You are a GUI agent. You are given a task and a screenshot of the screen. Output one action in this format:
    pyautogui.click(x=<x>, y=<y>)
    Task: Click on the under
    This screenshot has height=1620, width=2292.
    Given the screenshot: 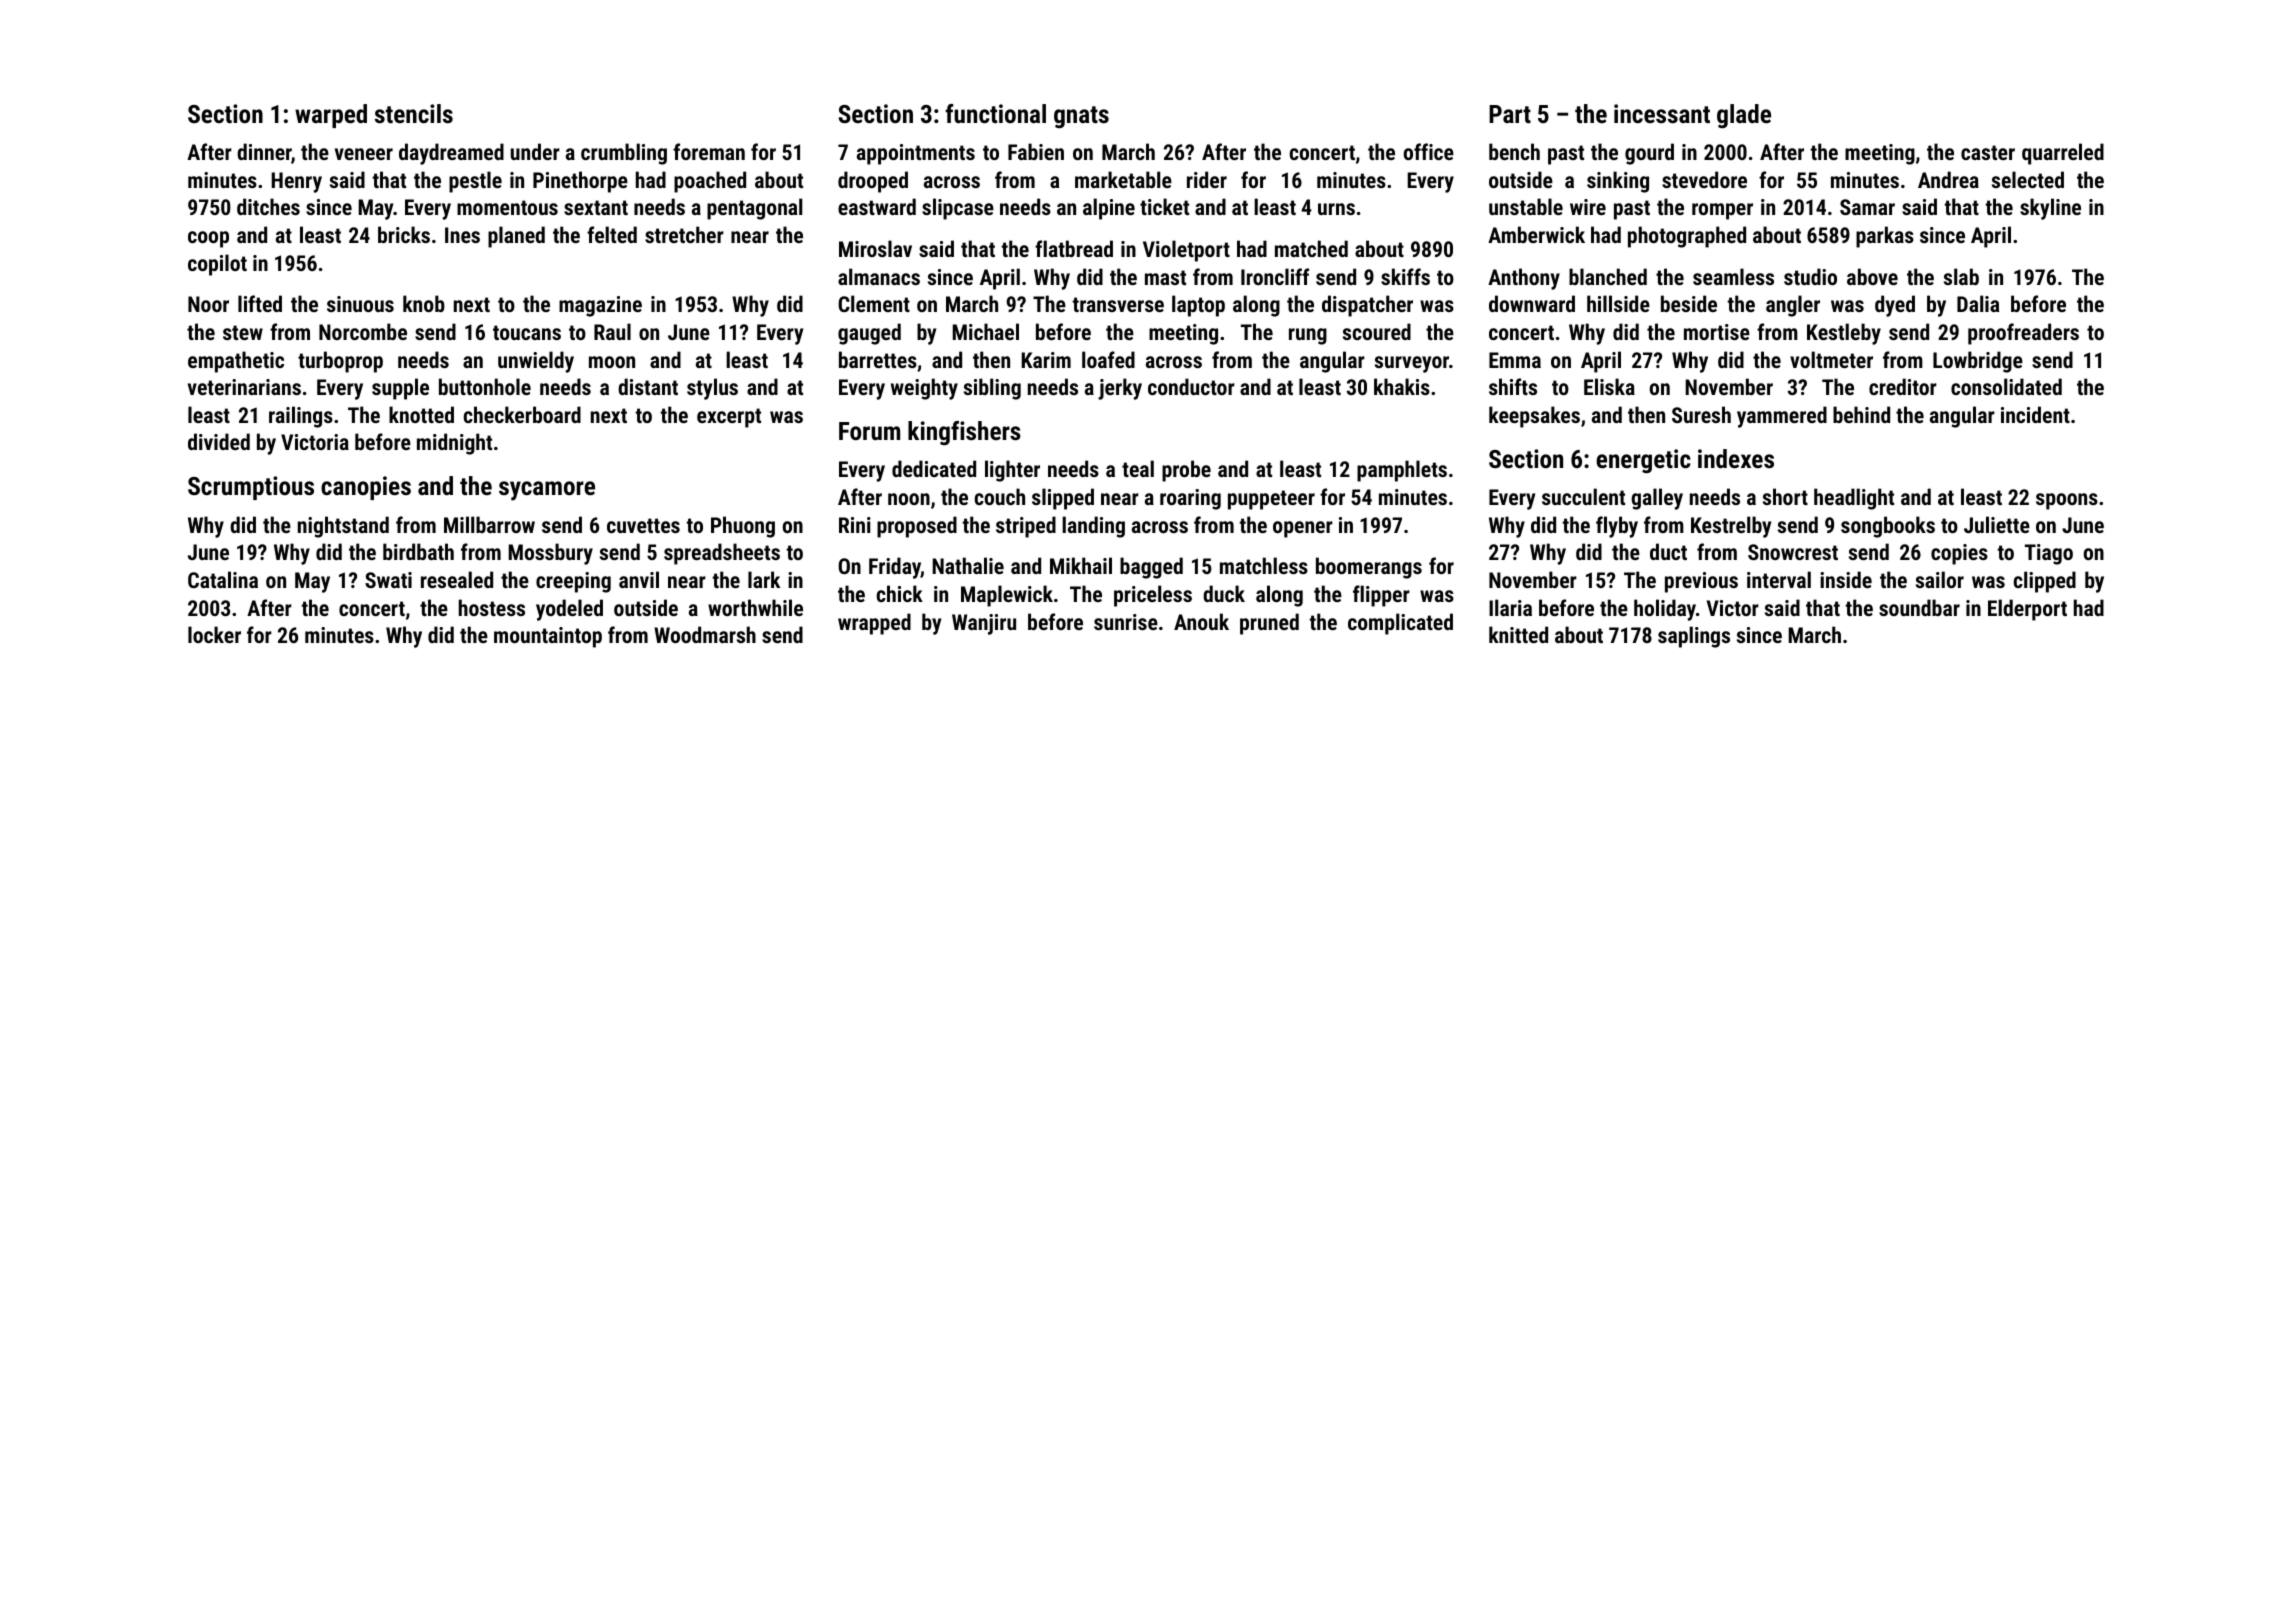 What is the action you would take?
    pyautogui.click(x=535, y=151)
